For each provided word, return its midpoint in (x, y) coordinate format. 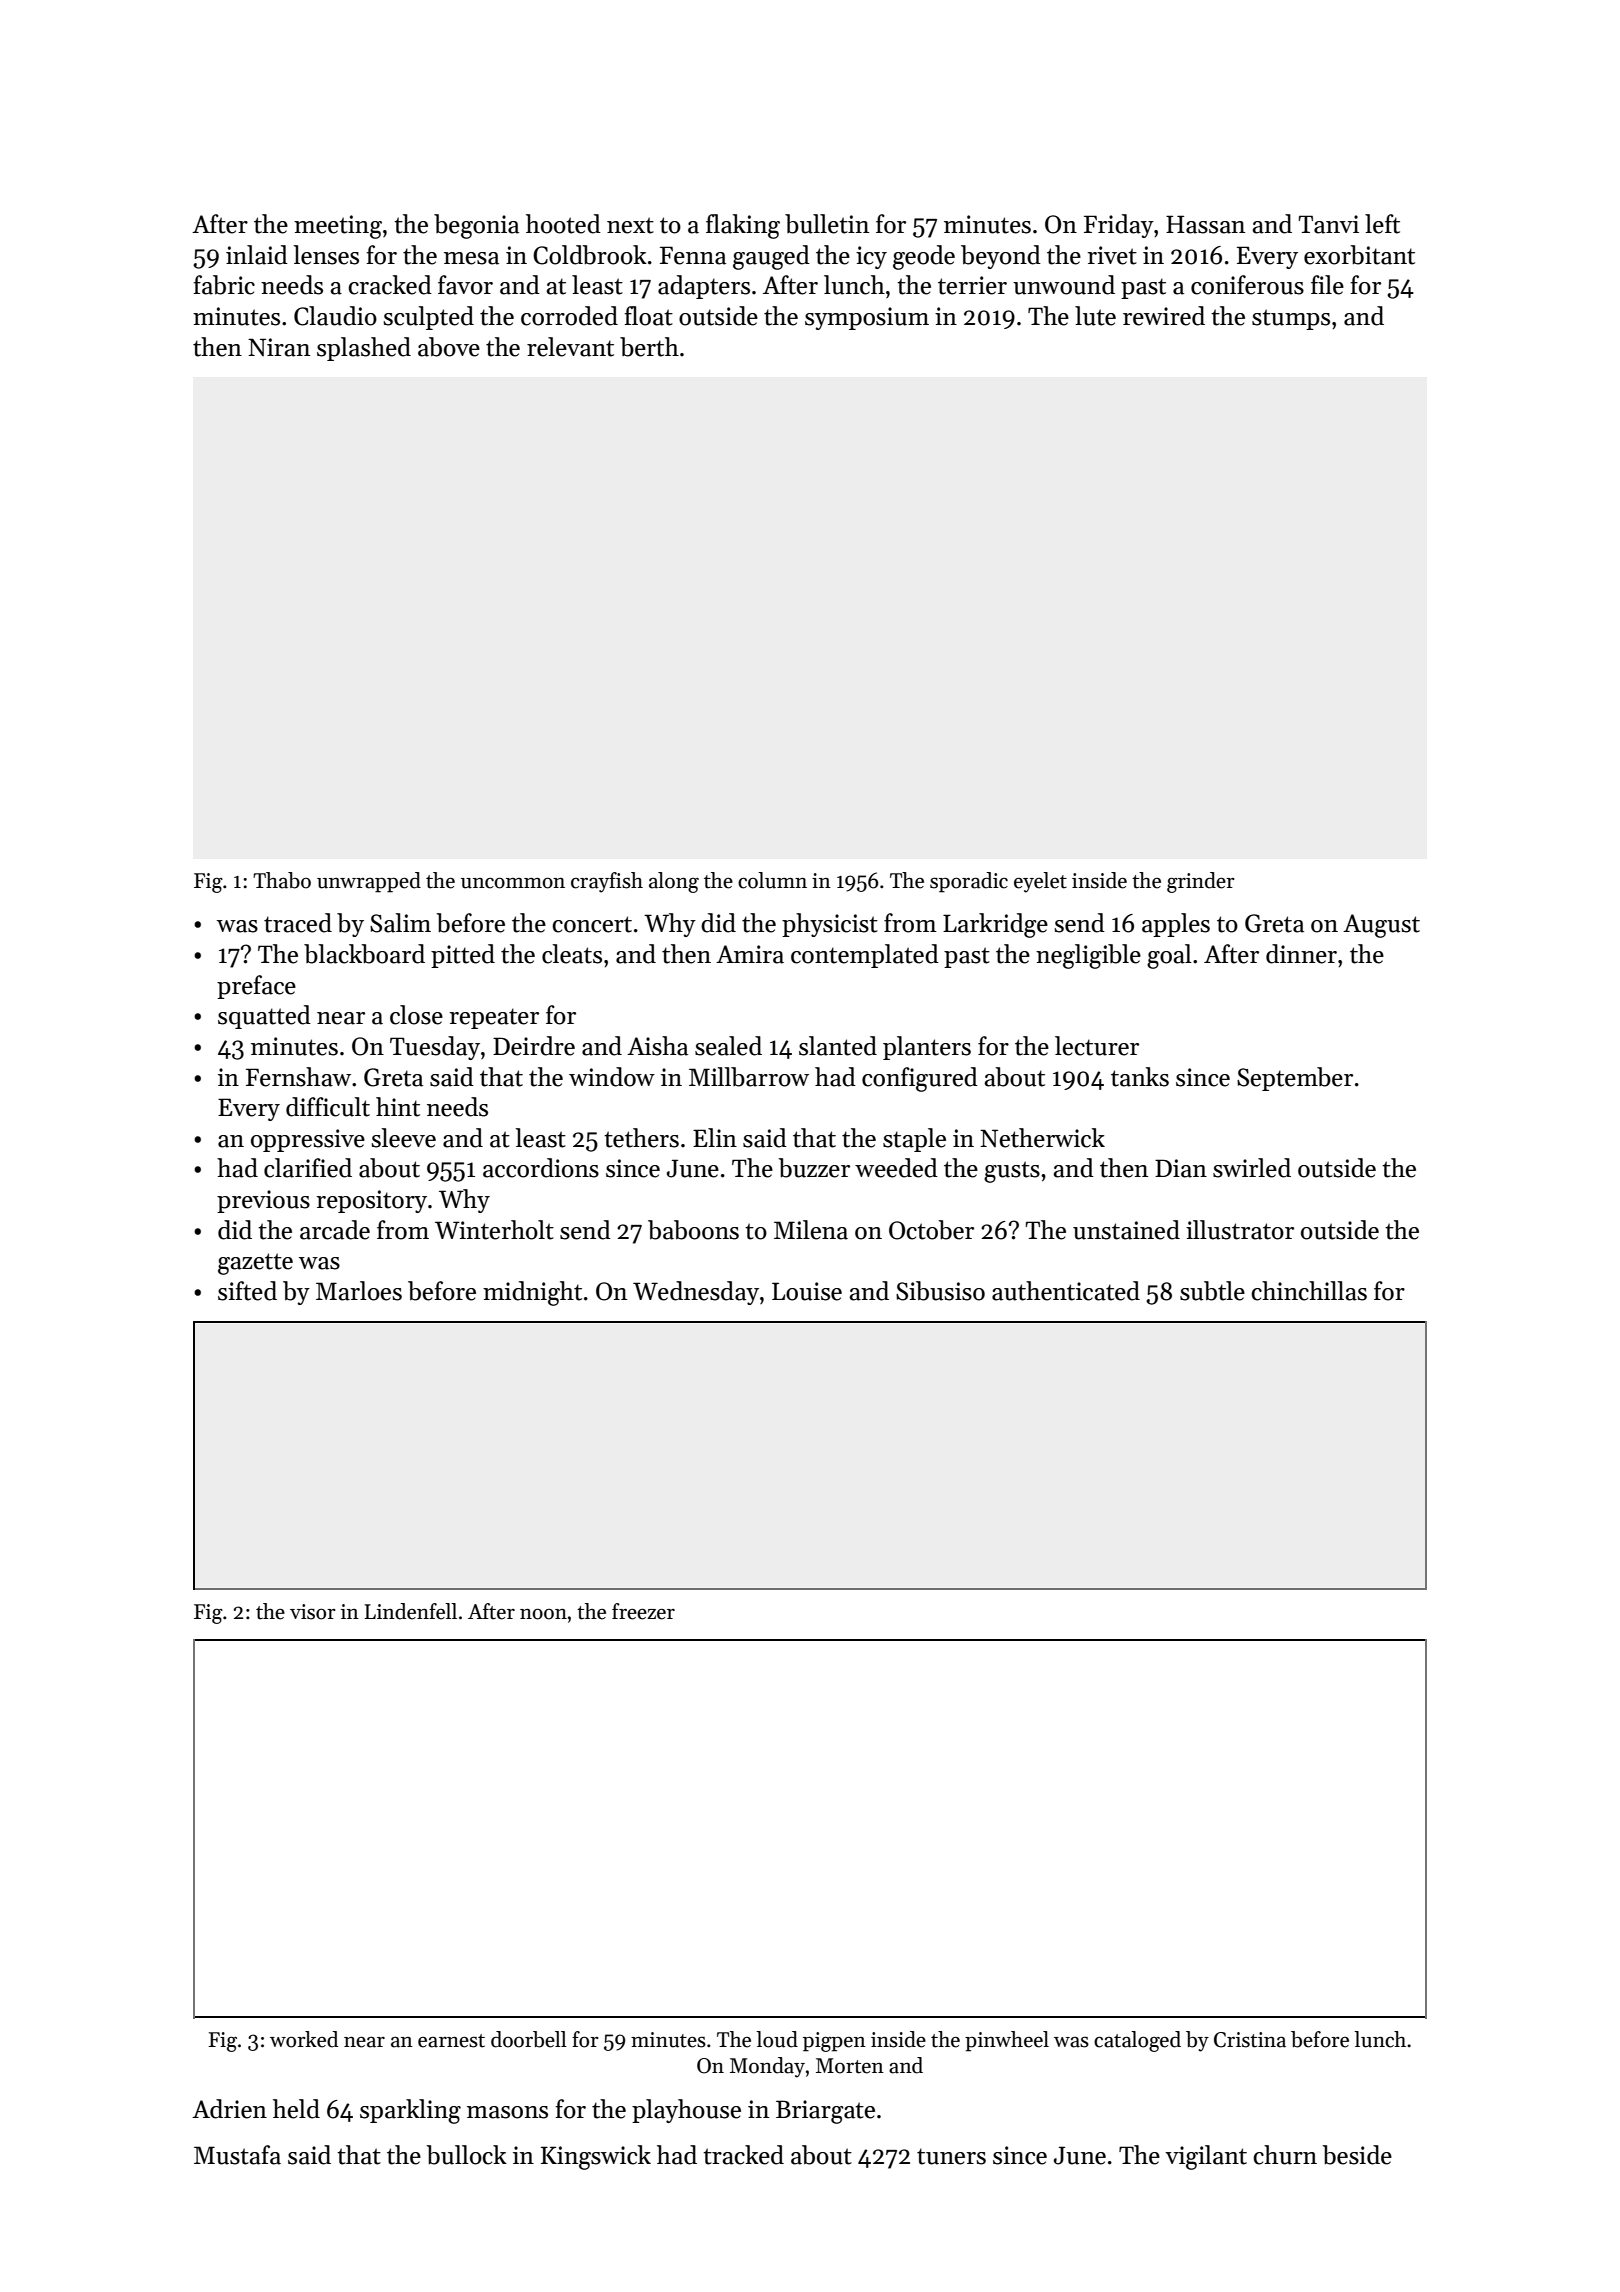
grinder (1201, 882)
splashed (364, 349)
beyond (1001, 257)
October (931, 1230)
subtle (1212, 1291)
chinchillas (1309, 1291)
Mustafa (237, 2155)
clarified (308, 1168)
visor (313, 1612)
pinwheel (1007, 2041)
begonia (476, 226)
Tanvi (1328, 224)
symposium (867, 318)
